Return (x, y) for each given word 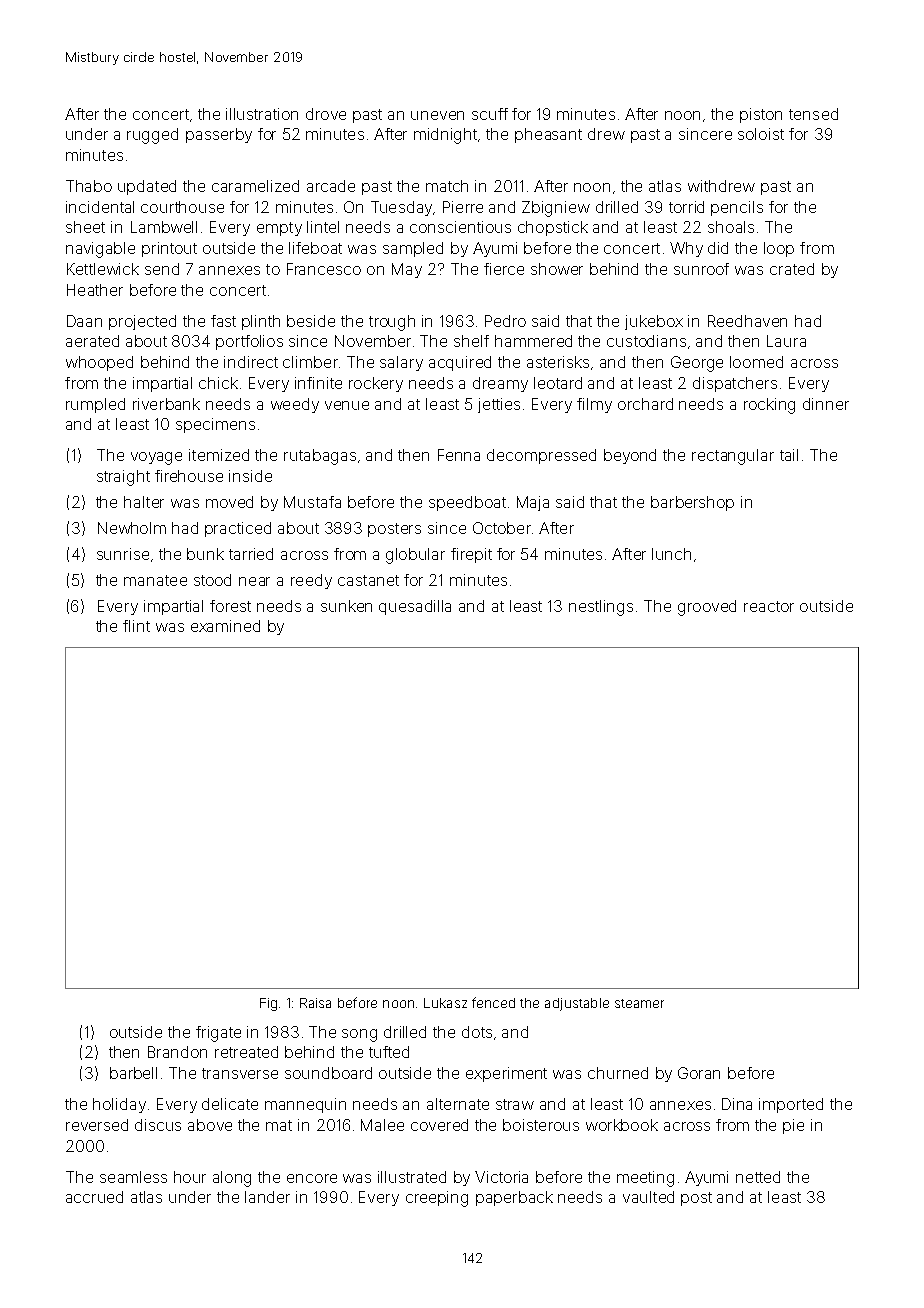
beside (311, 321)
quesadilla (415, 607)
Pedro (505, 321)
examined (225, 626)
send (162, 269)
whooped (99, 363)
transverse (240, 1073)
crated (792, 269)
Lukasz (445, 1003)
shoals (731, 227)
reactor (769, 606)
